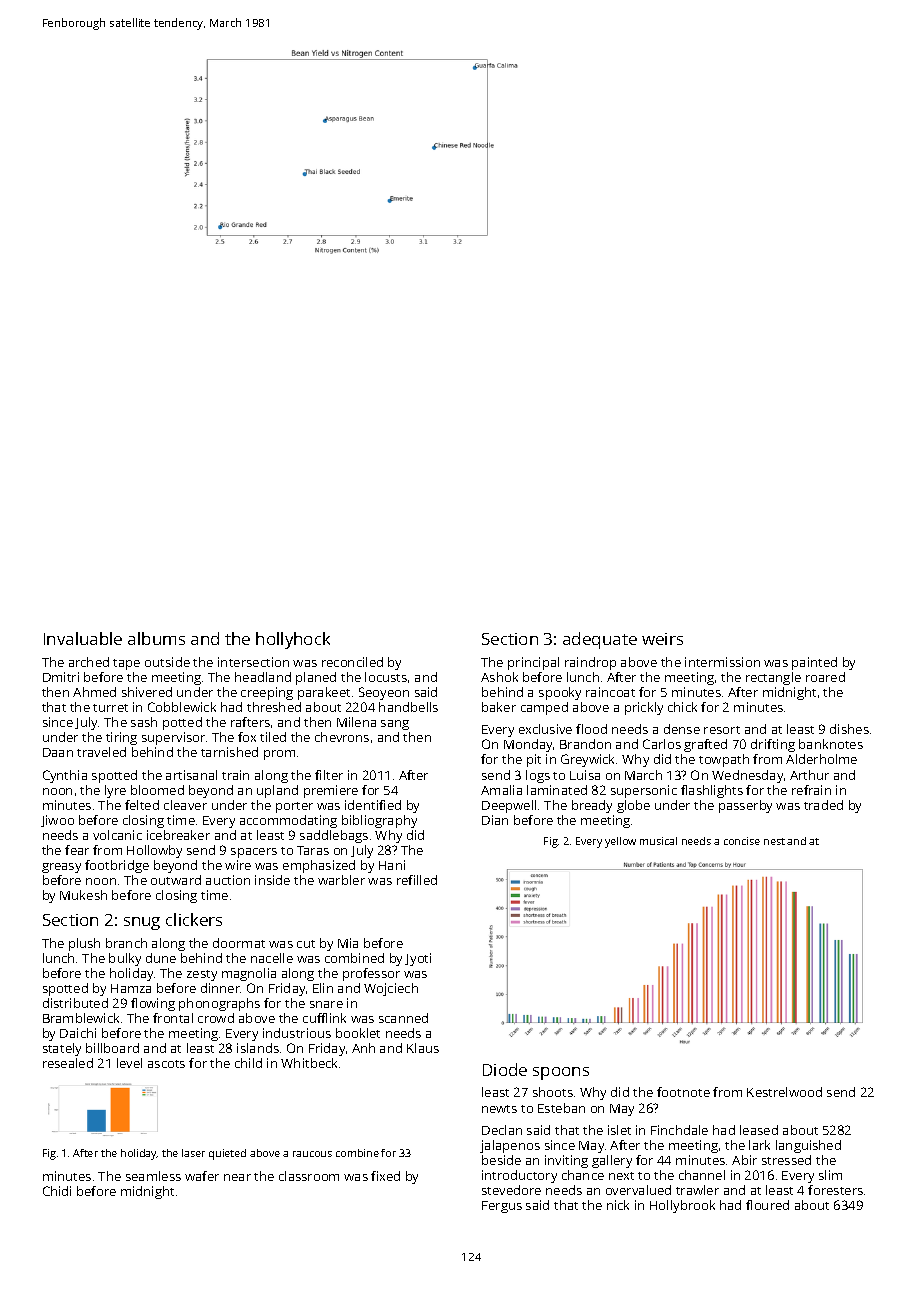 This screenshot has width=924, height=1308. What do you see at coordinates (395, 725) in the screenshot?
I see `sang` at bounding box center [395, 725].
